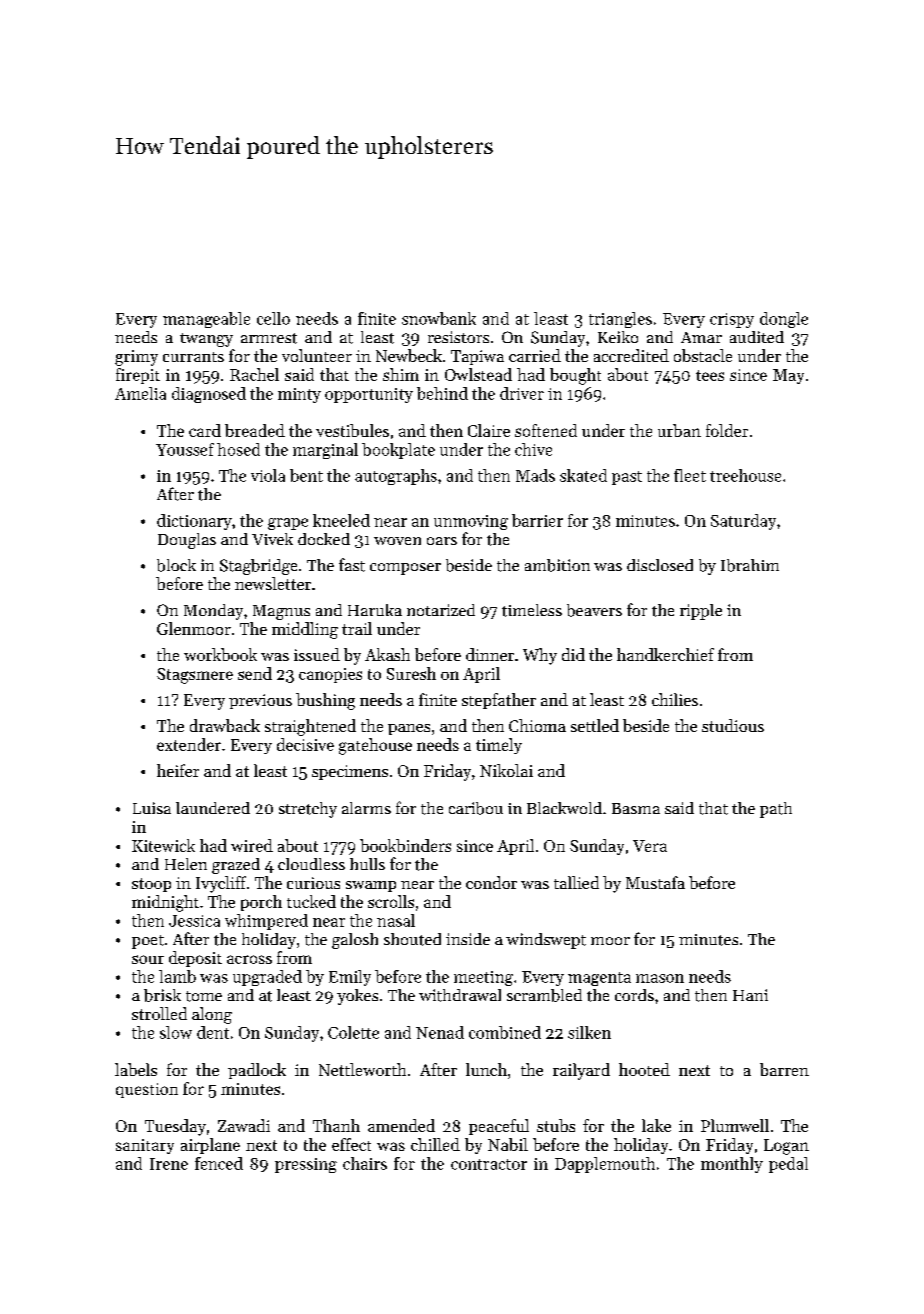  Describe the element at coordinates (620, 320) in the page. I see `triangles` at that location.
